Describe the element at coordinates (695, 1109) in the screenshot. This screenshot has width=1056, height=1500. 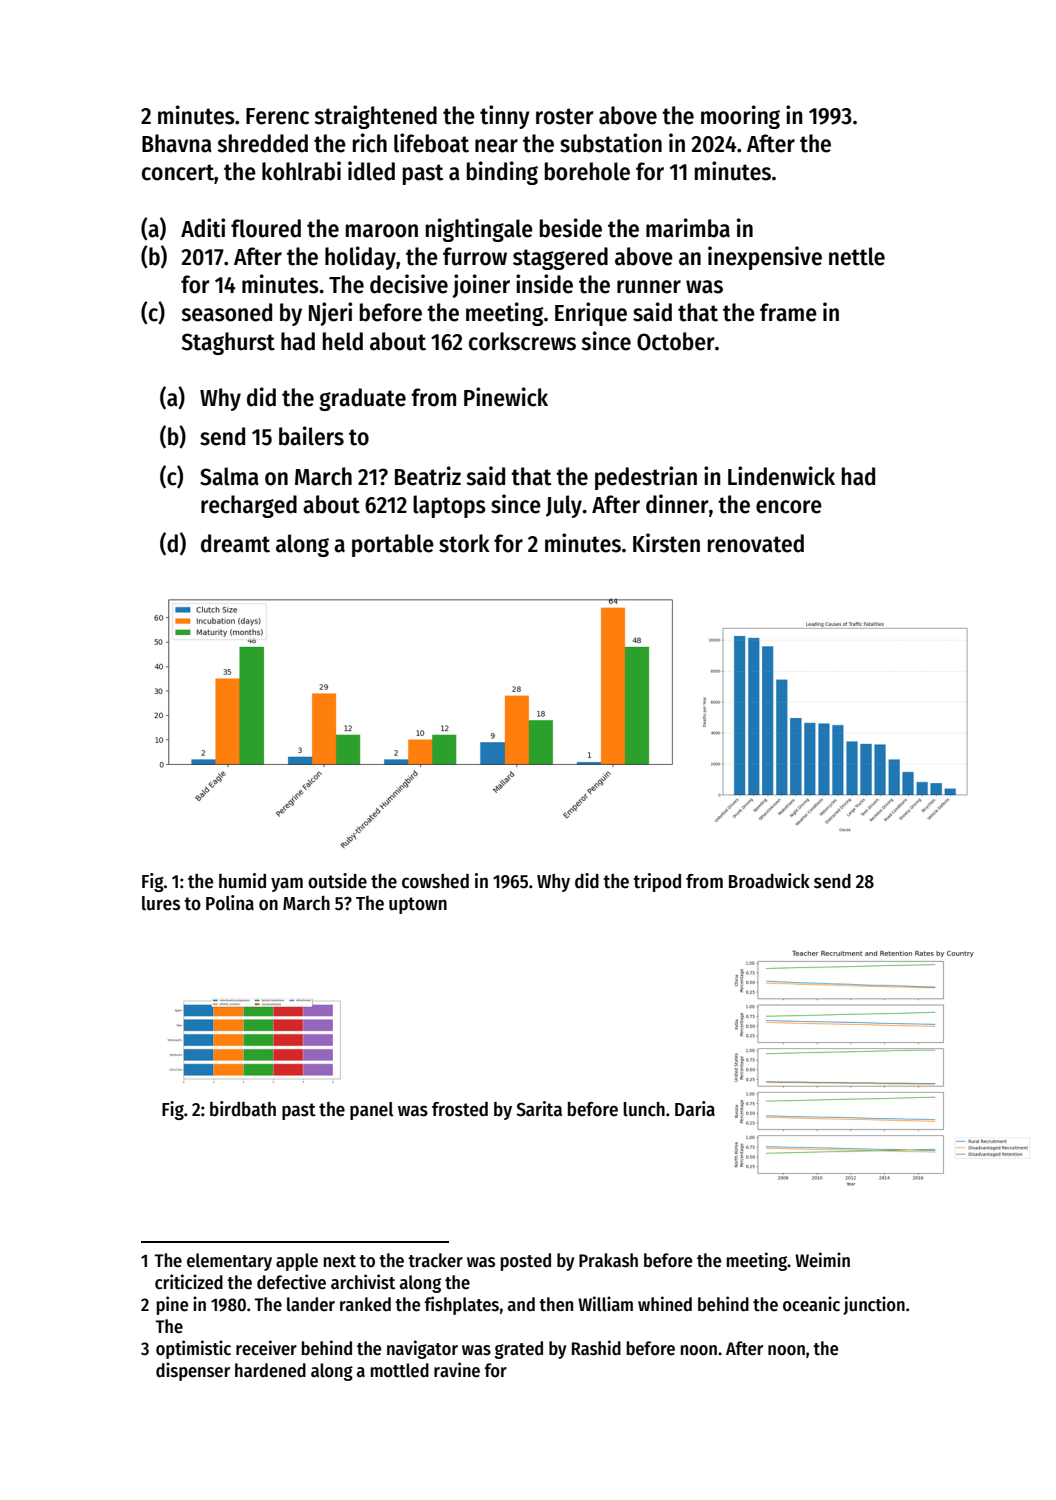
I see `Daria` at that location.
